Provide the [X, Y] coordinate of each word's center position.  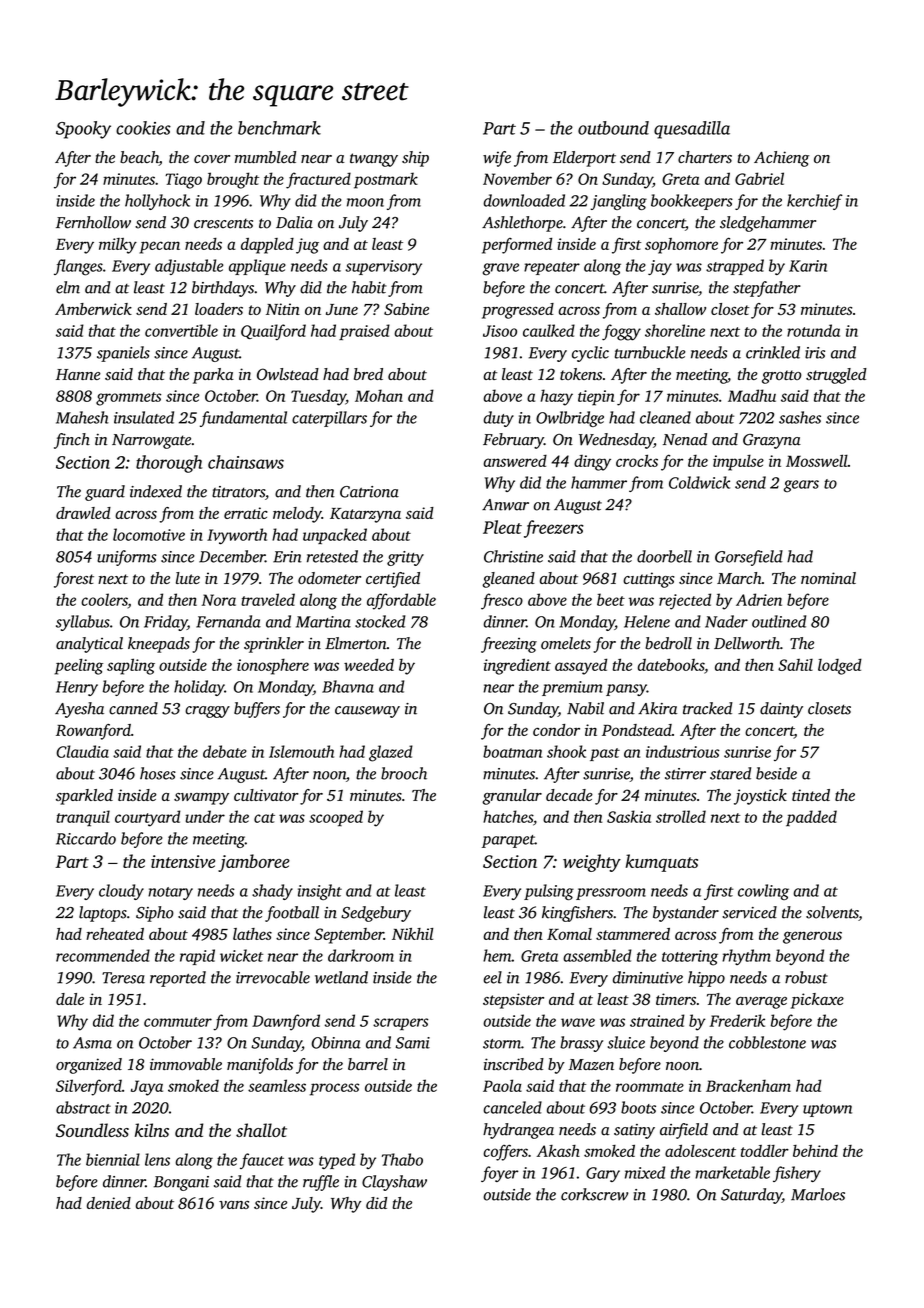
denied [109, 1203]
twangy [374, 160]
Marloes [818, 1194]
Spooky [83, 130]
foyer [500, 1174]
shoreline [675, 330]
